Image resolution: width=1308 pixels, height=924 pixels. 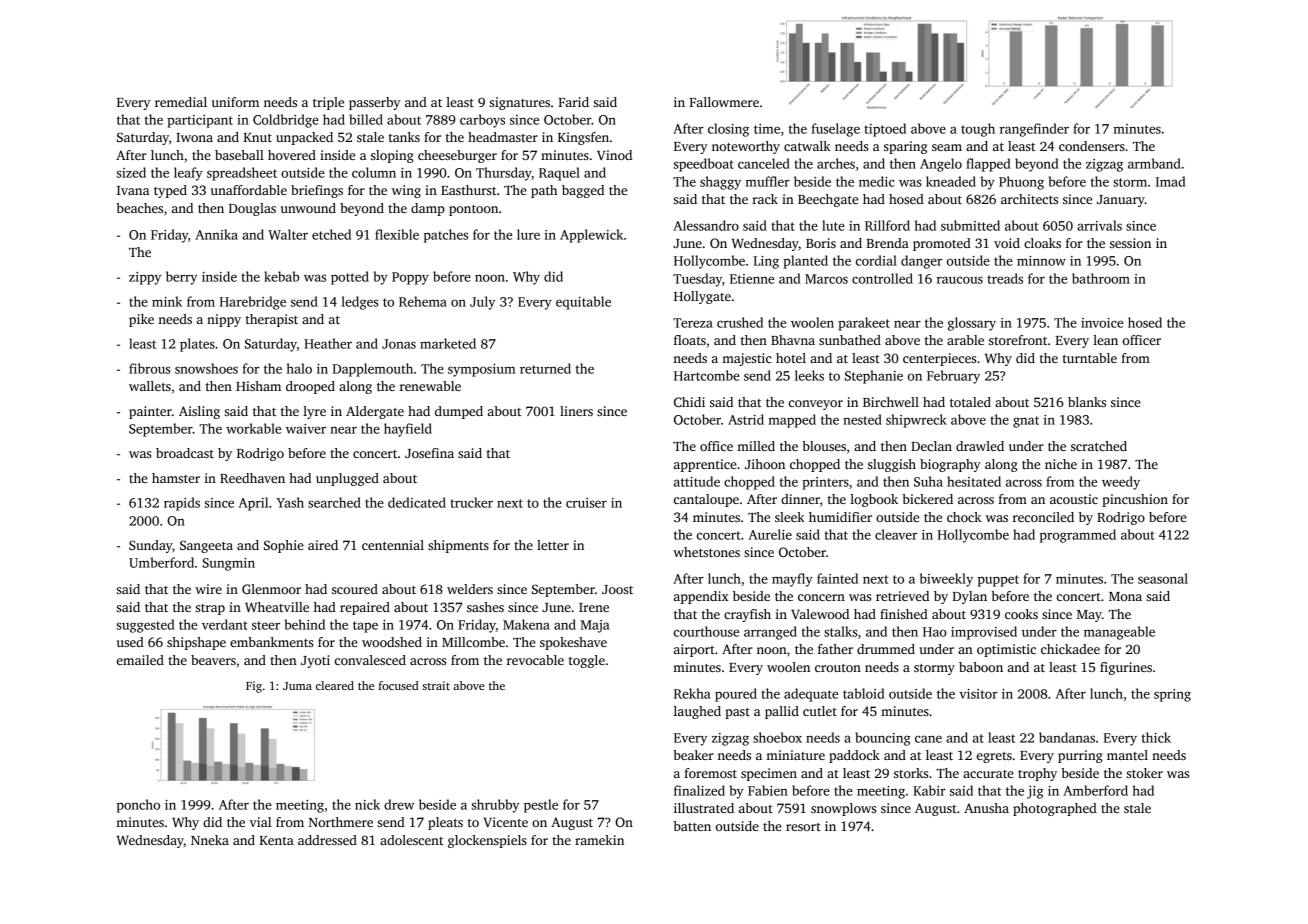 I want to click on turntable, so click(x=1090, y=358).
